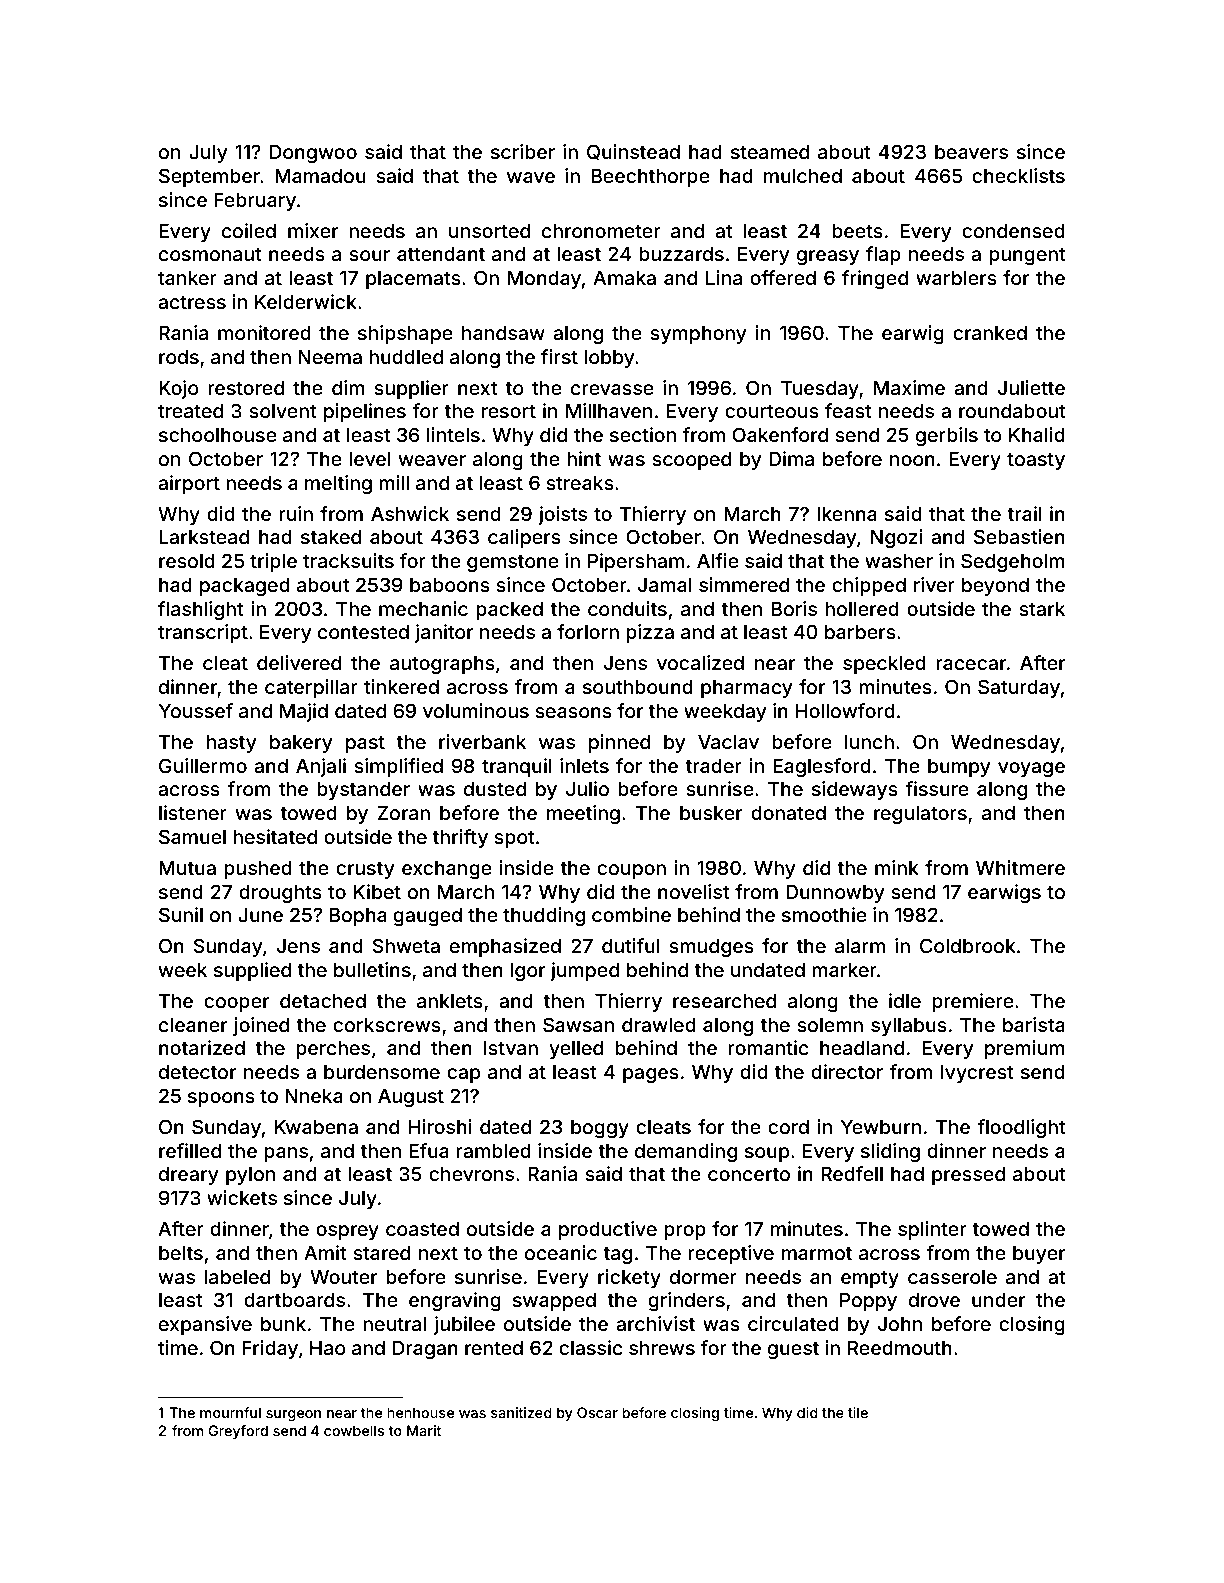 The image size is (1224, 1583). What do you see at coordinates (293, 1415) in the screenshot?
I see `surgeon` at bounding box center [293, 1415].
